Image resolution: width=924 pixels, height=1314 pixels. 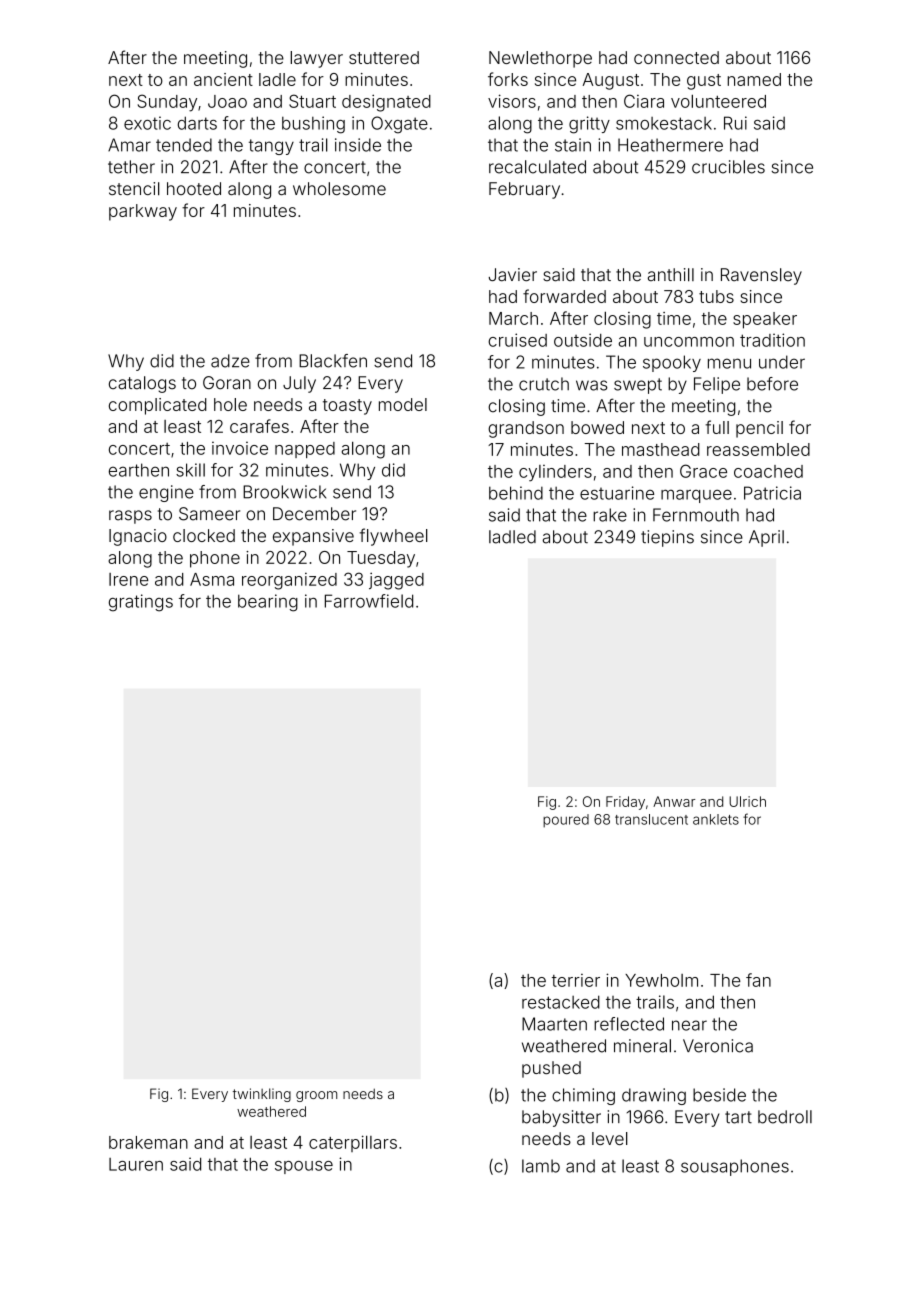 What do you see at coordinates (513, 275) in the document?
I see `Javier` at bounding box center [513, 275].
